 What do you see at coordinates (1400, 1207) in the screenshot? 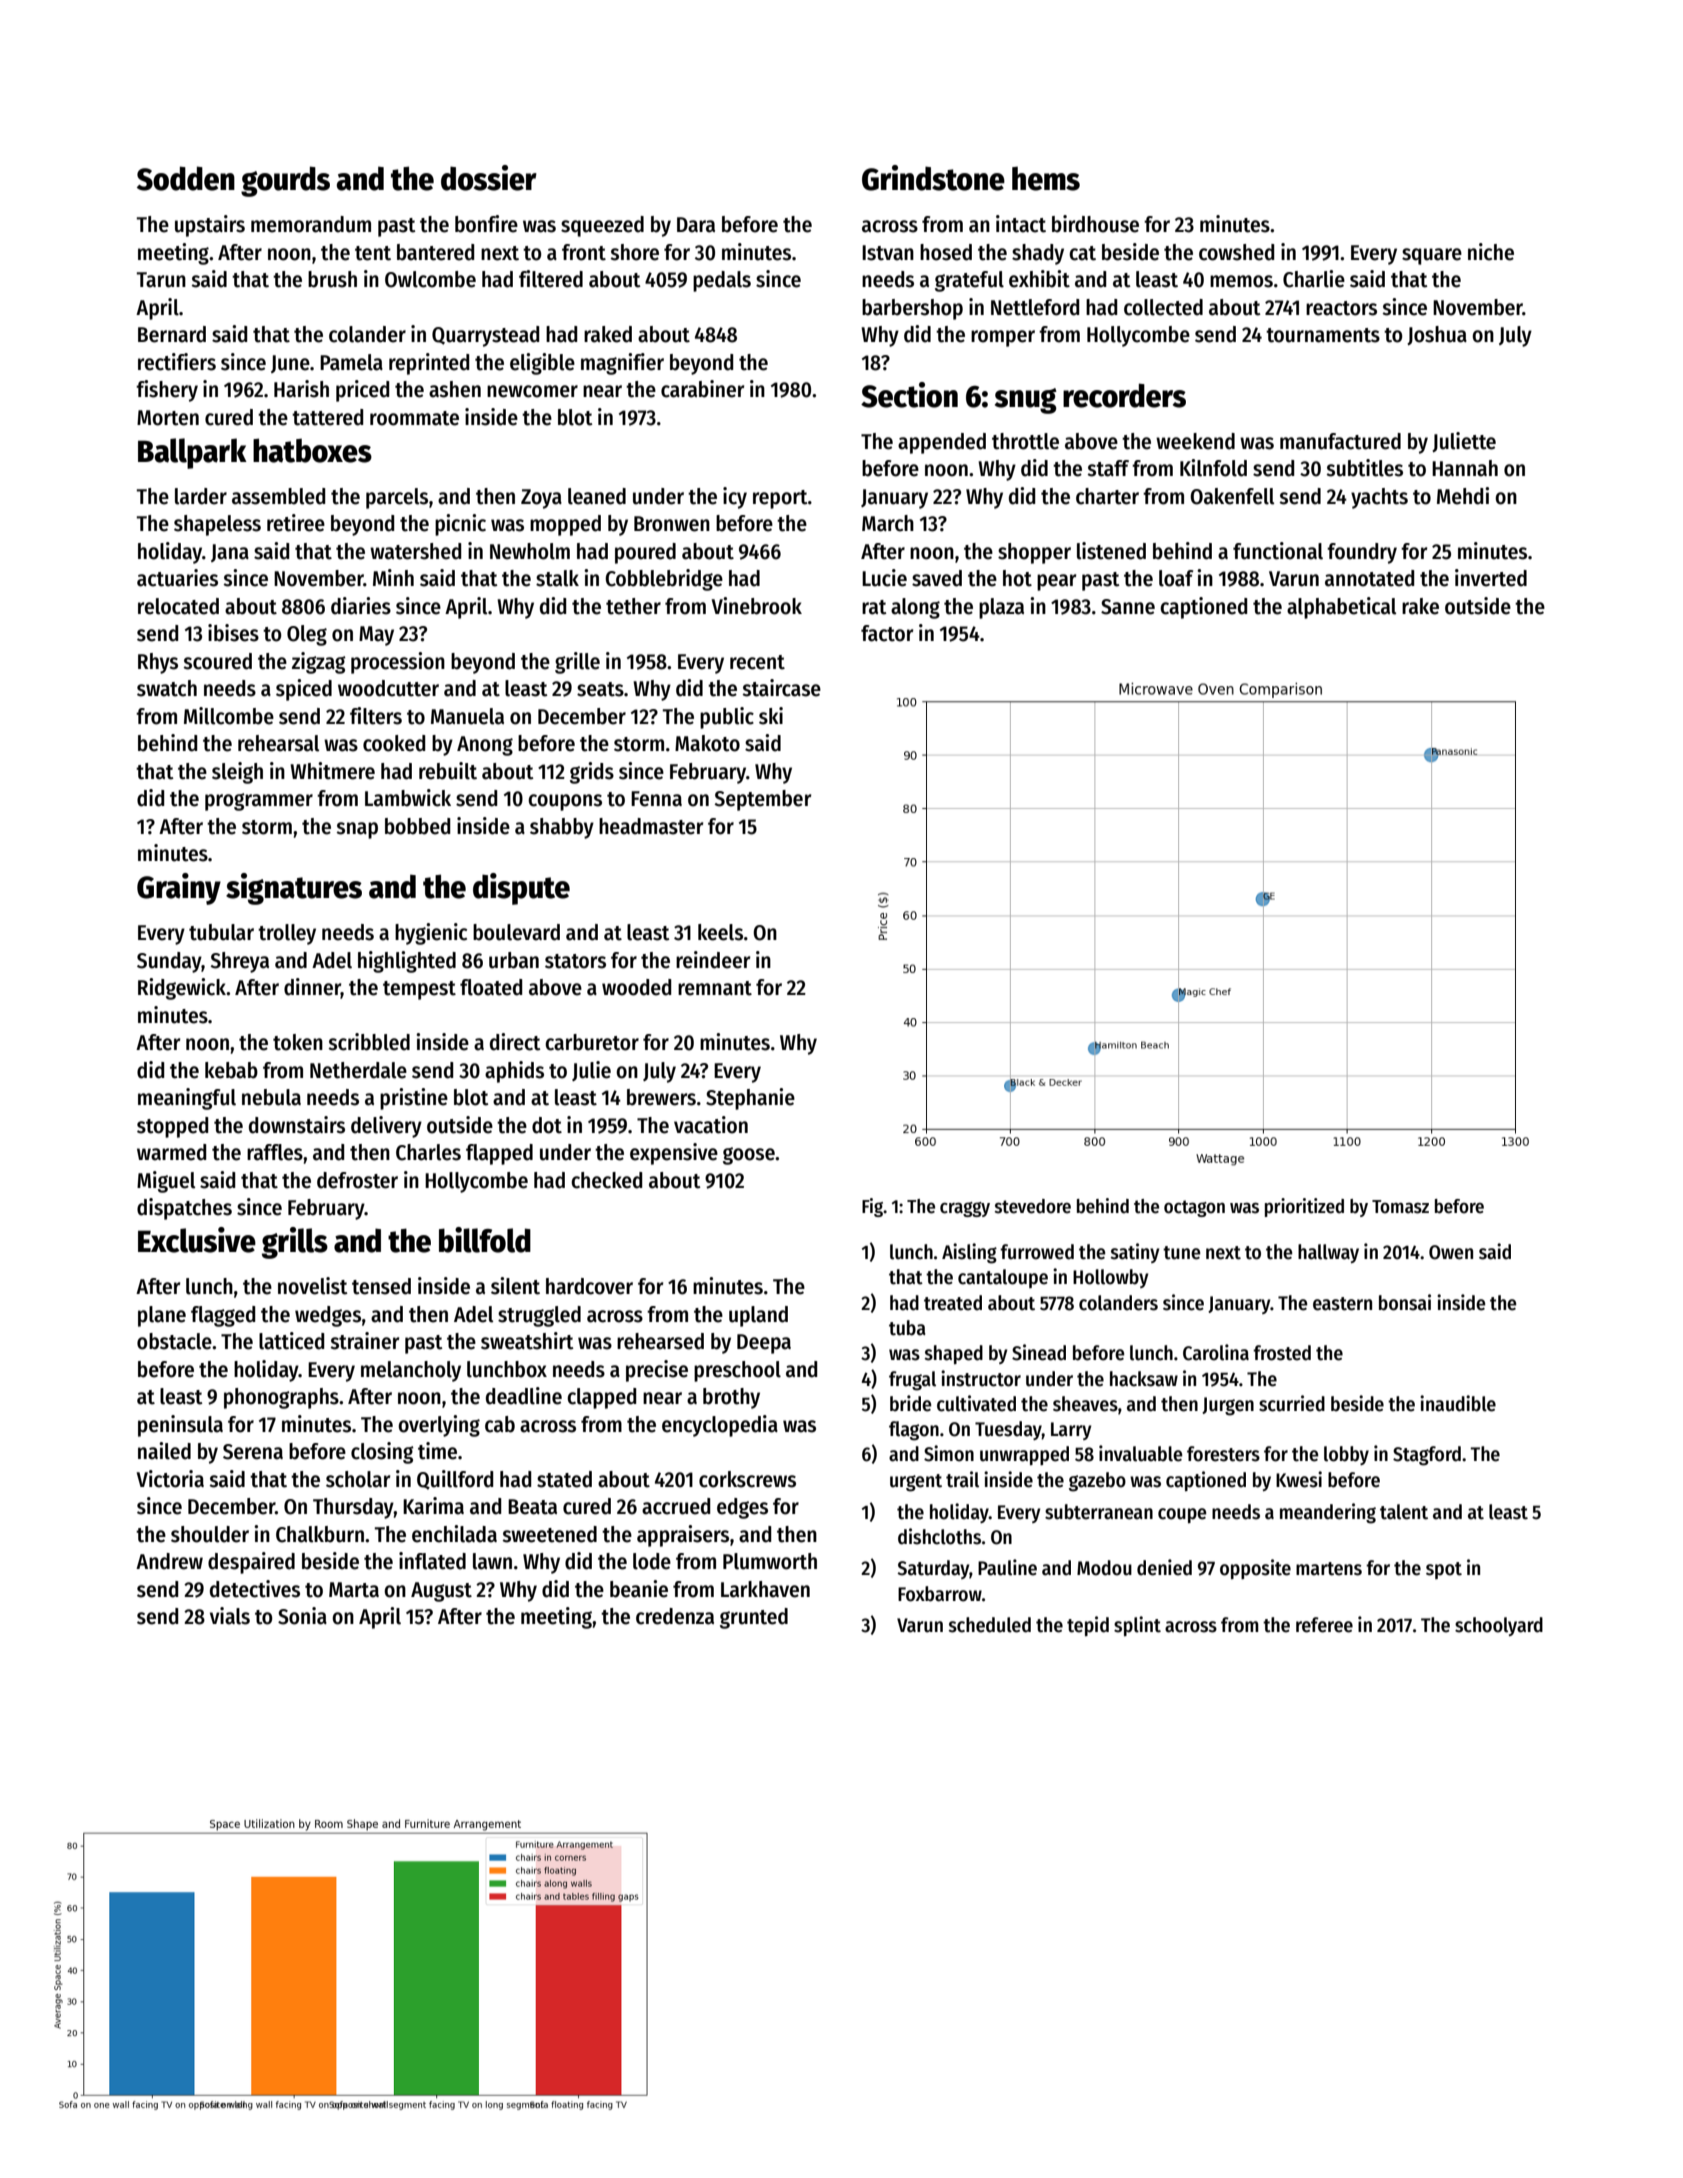
I see `Tomasz` at bounding box center [1400, 1207].
